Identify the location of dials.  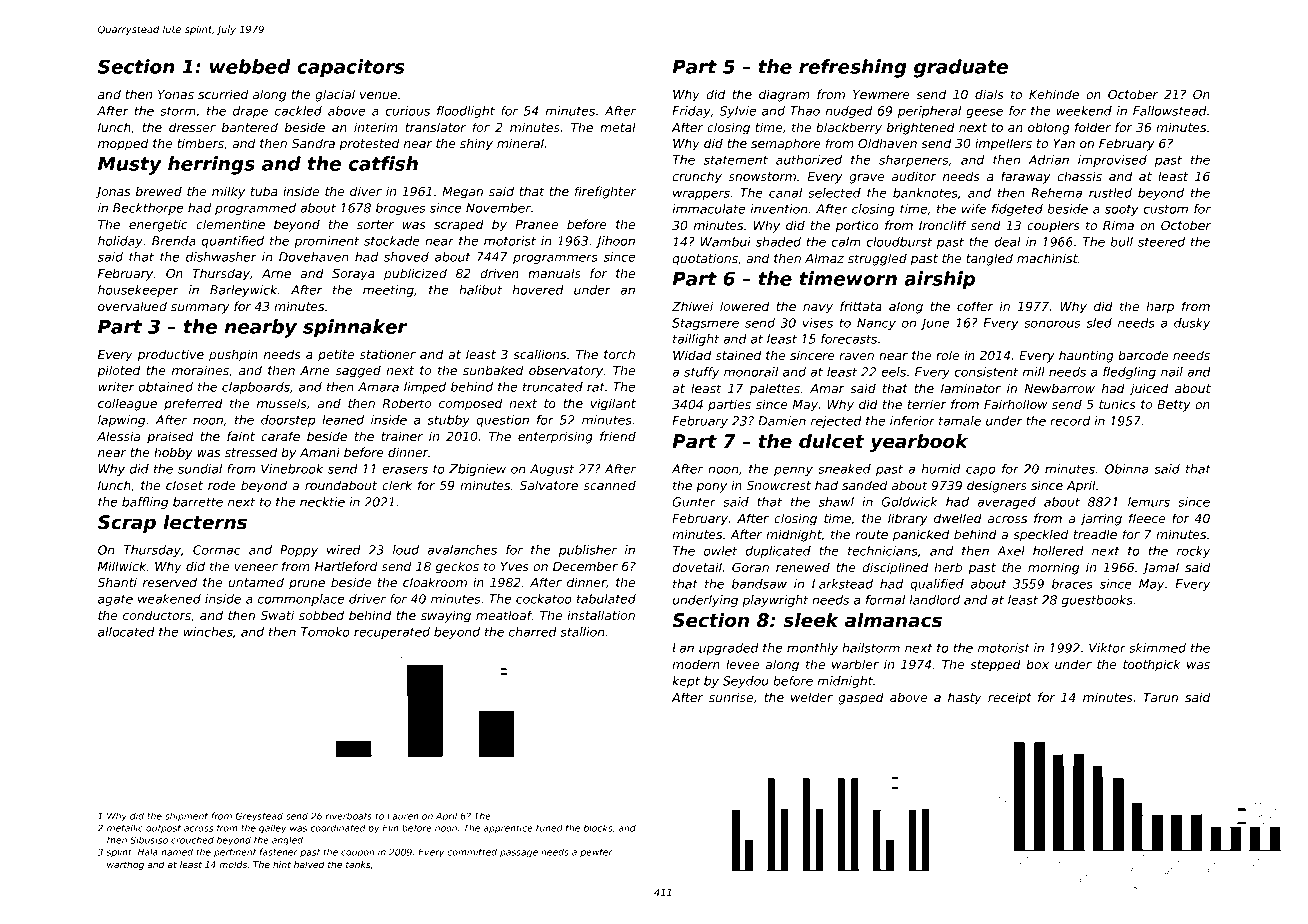
(989, 94).
